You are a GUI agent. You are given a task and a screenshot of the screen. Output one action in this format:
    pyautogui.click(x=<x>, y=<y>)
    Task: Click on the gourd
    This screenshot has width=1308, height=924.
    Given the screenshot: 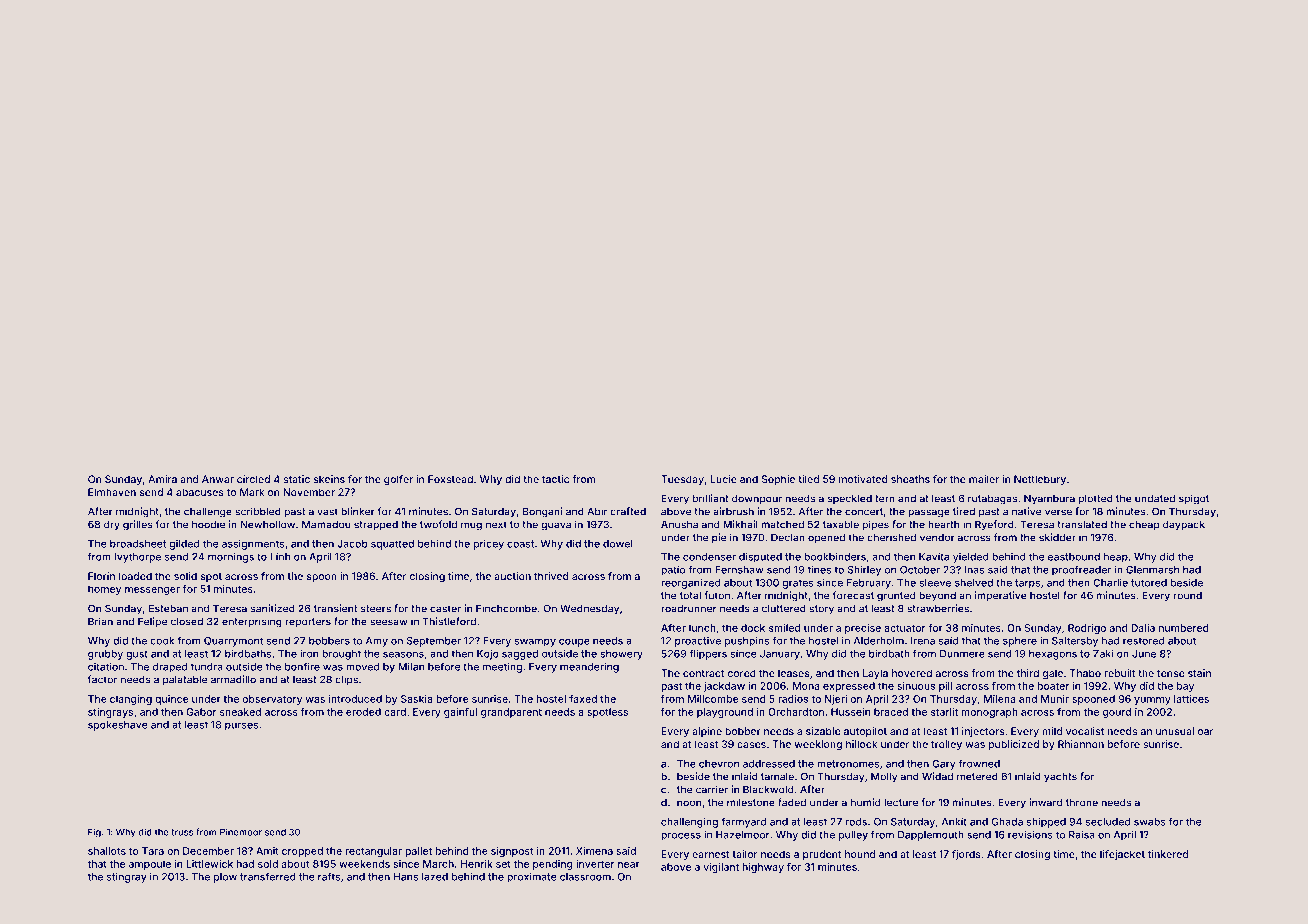 What is the action you would take?
    pyautogui.click(x=1117, y=713)
